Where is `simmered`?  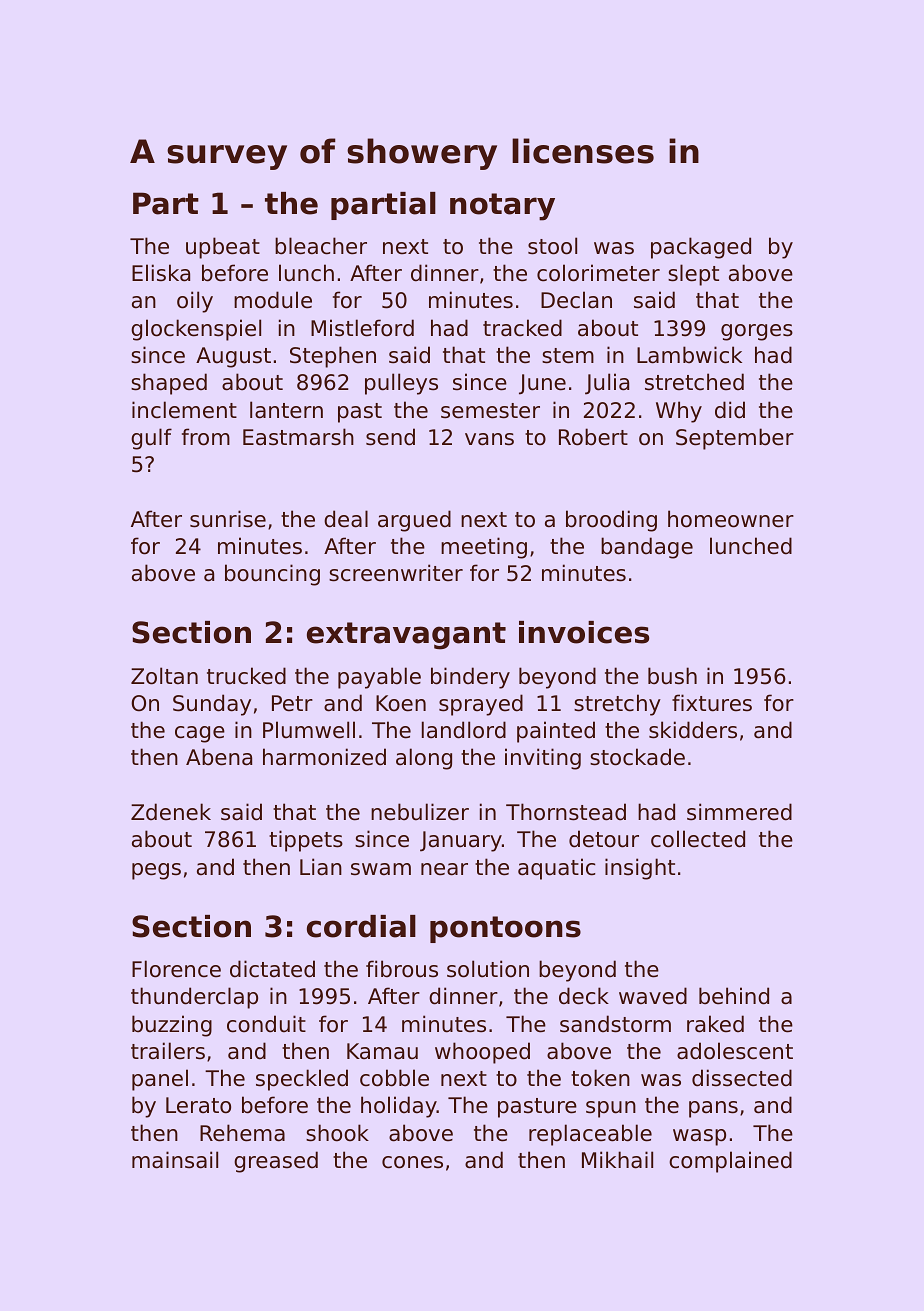
simmered is located at coordinates (739, 812).
